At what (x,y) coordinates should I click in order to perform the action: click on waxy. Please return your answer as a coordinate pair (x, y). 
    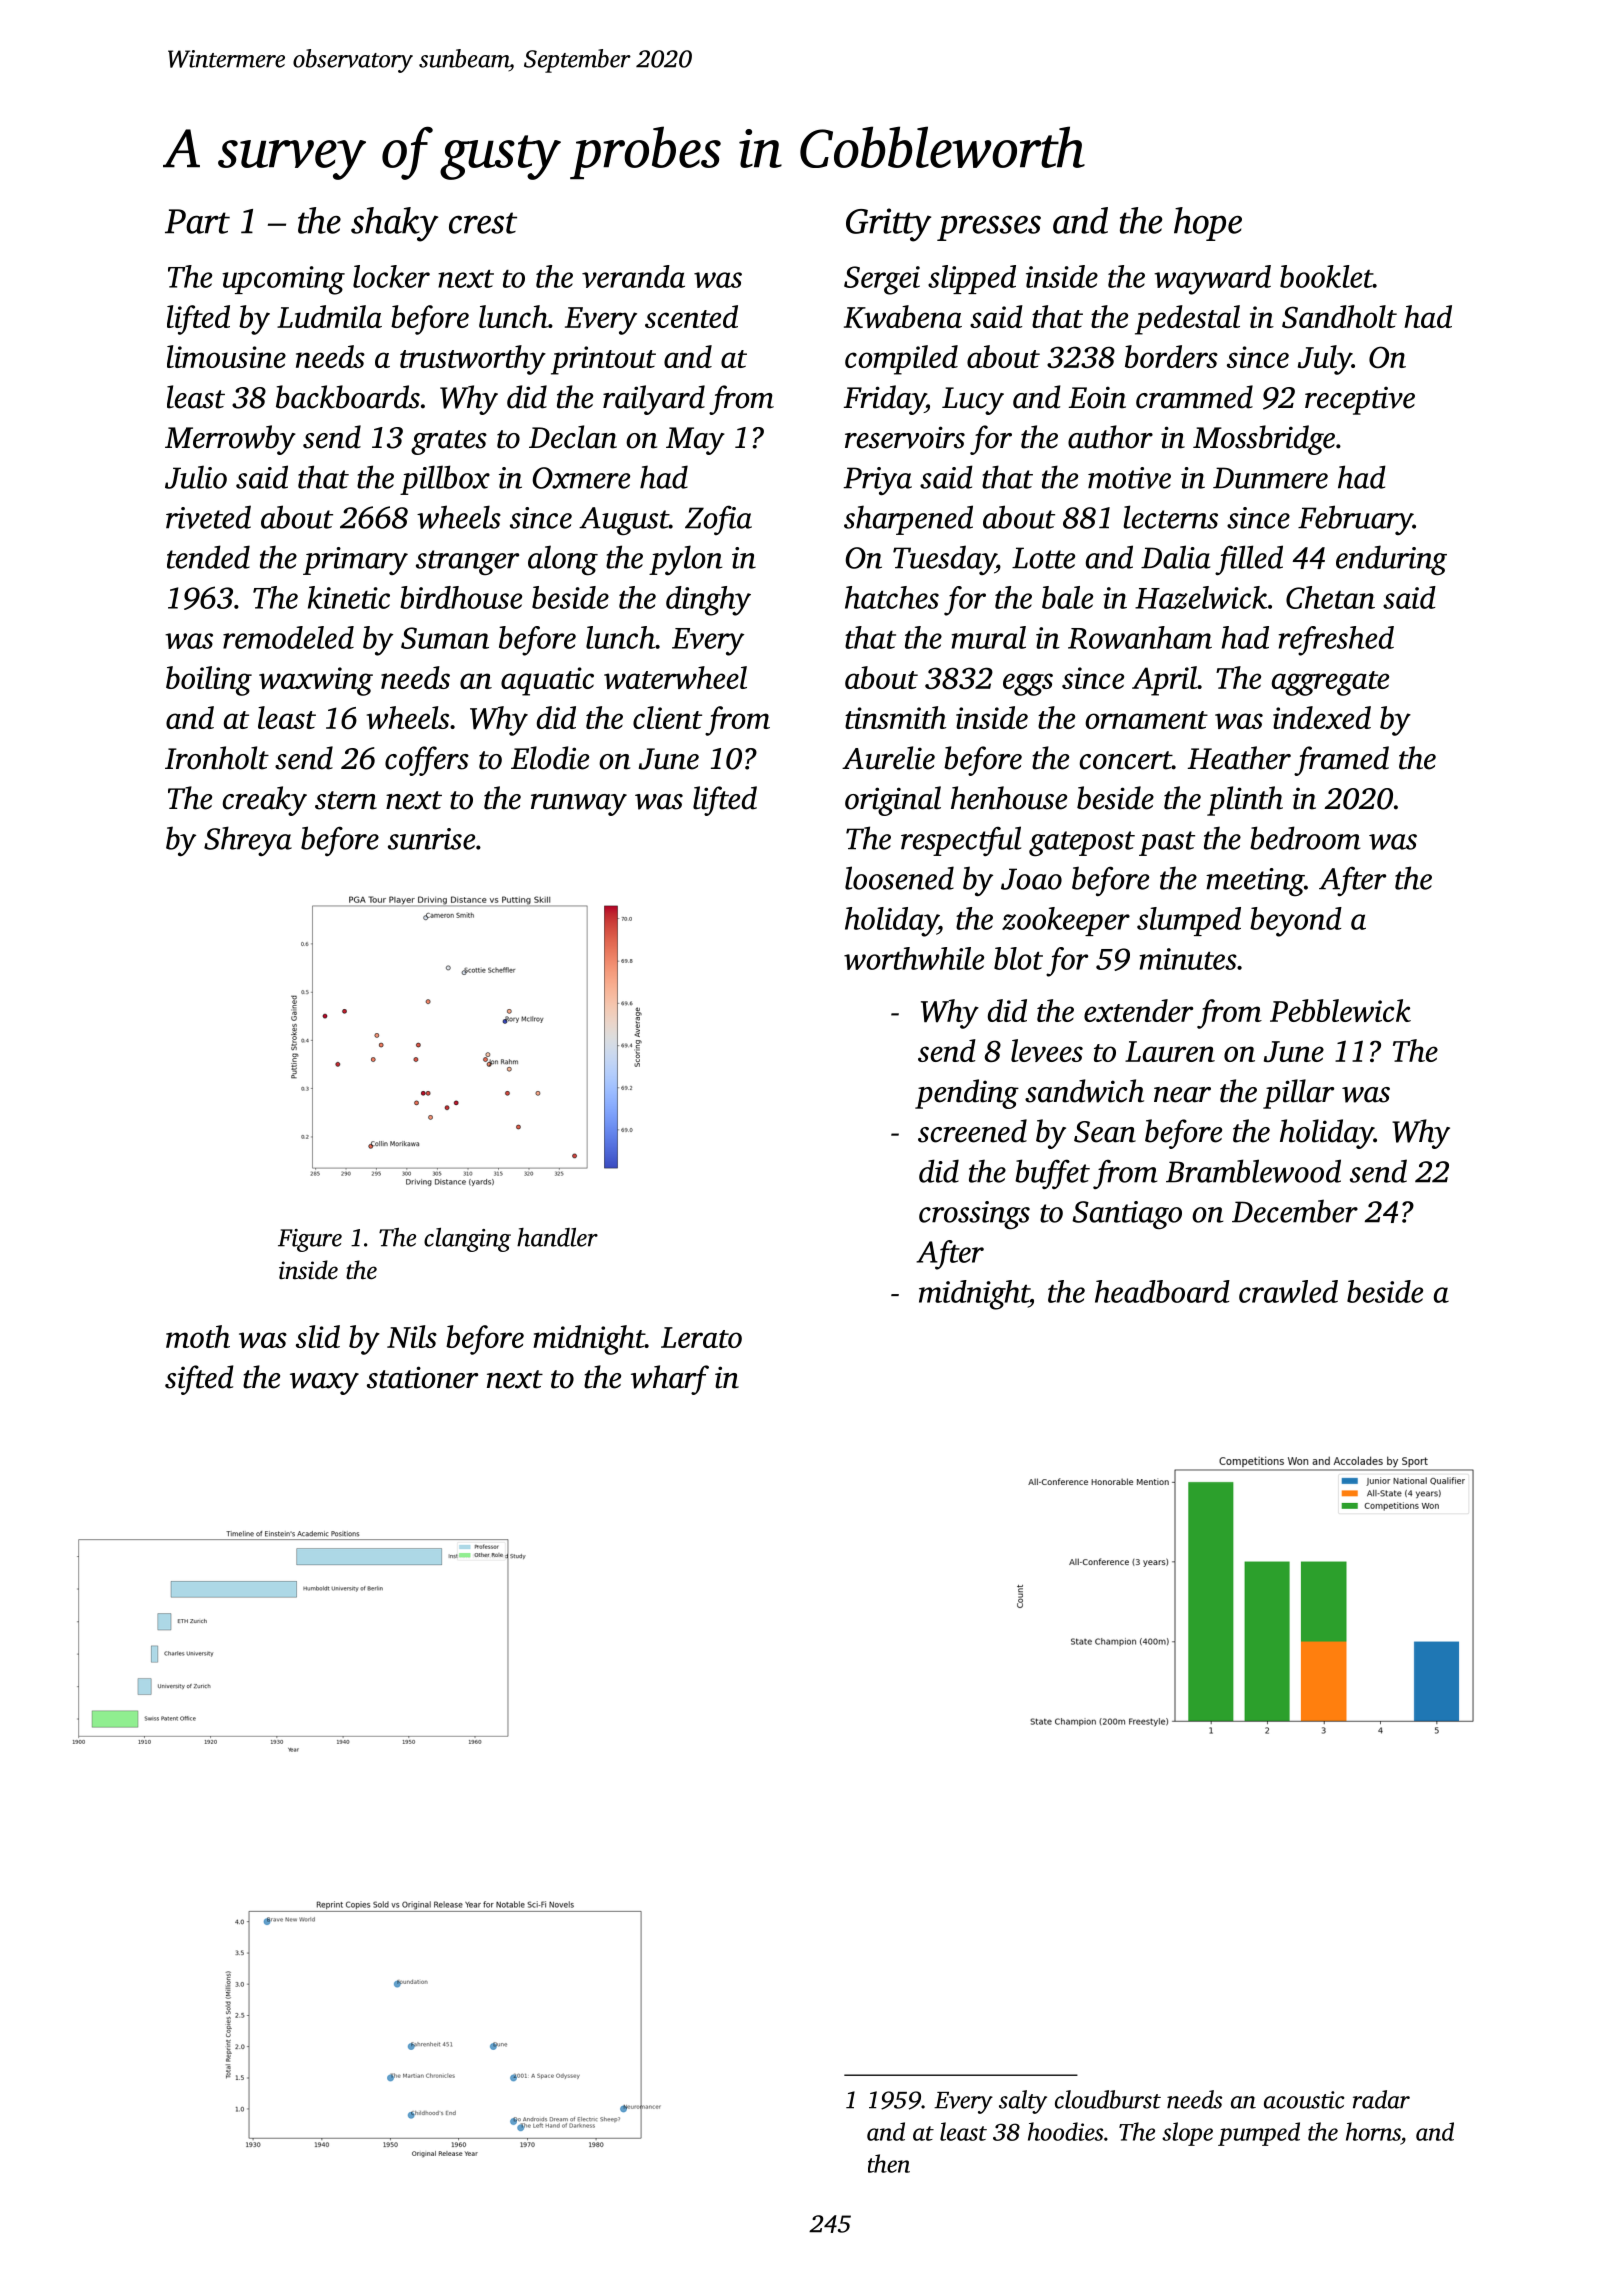
    Looking at the image, I should click on (324, 1384).
